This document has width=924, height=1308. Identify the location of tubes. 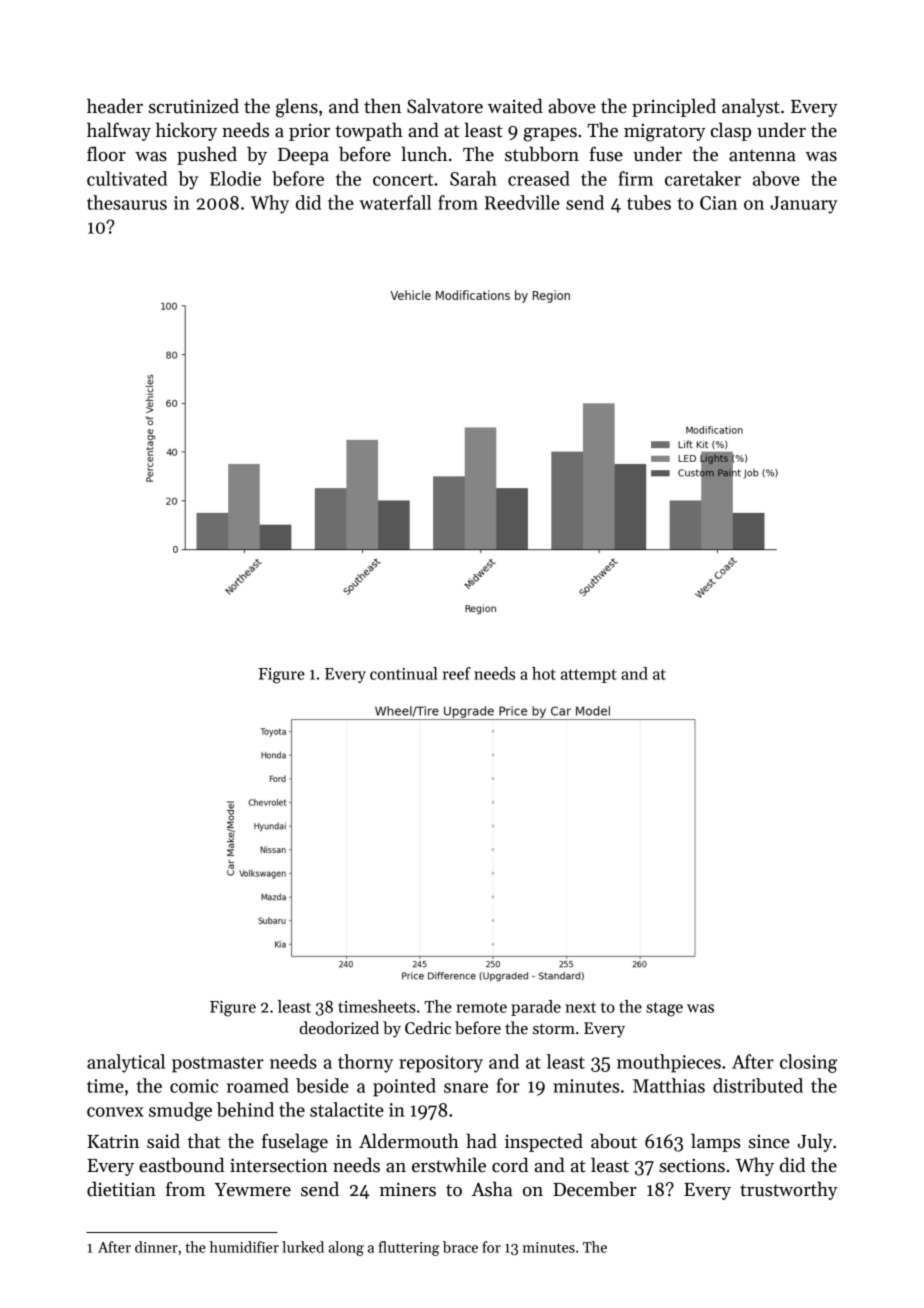
(649, 202).
